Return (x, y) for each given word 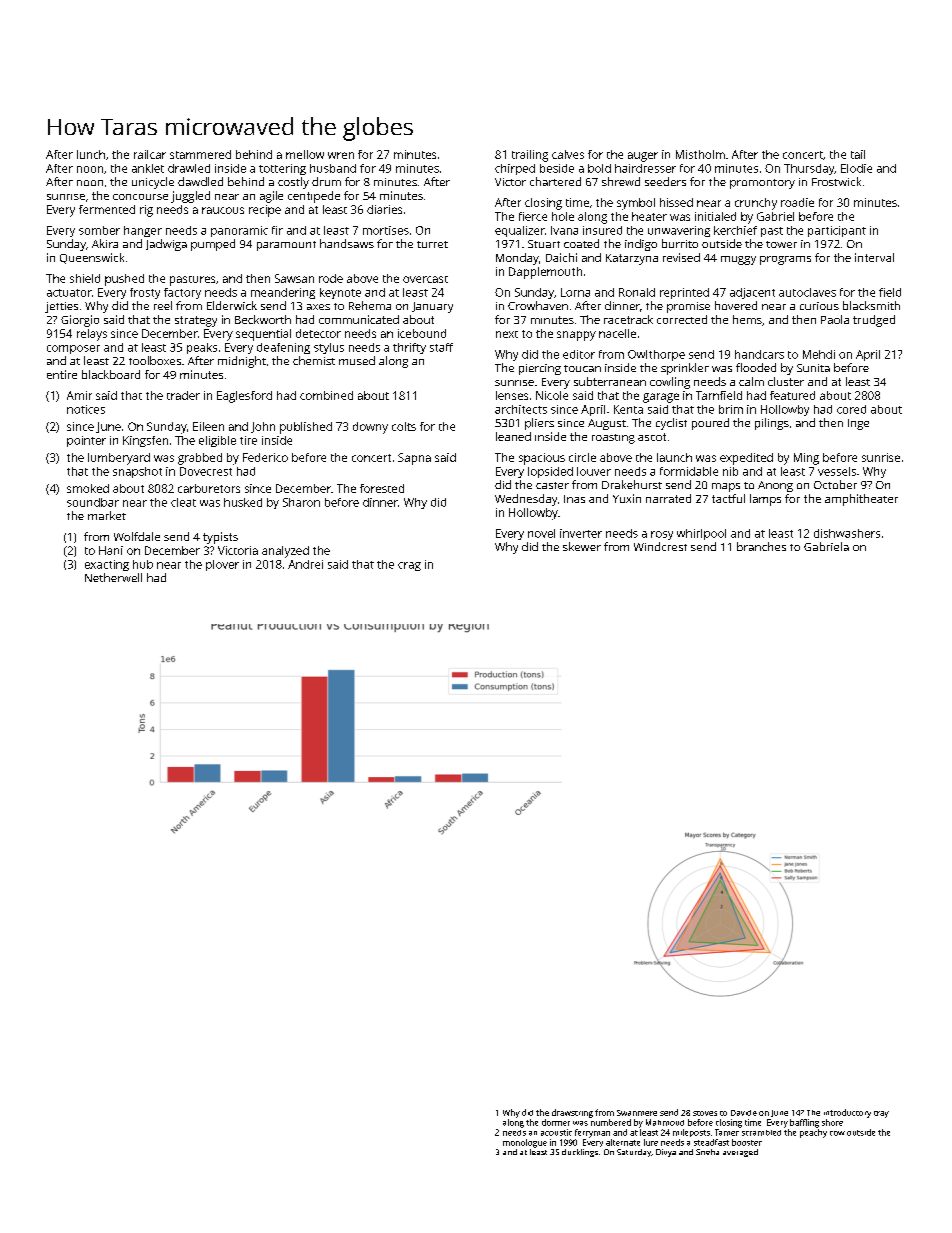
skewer (582, 546)
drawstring (572, 1113)
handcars (759, 354)
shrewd (621, 181)
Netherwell (113, 577)
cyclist (671, 424)
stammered (200, 154)
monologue (525, 1143)
